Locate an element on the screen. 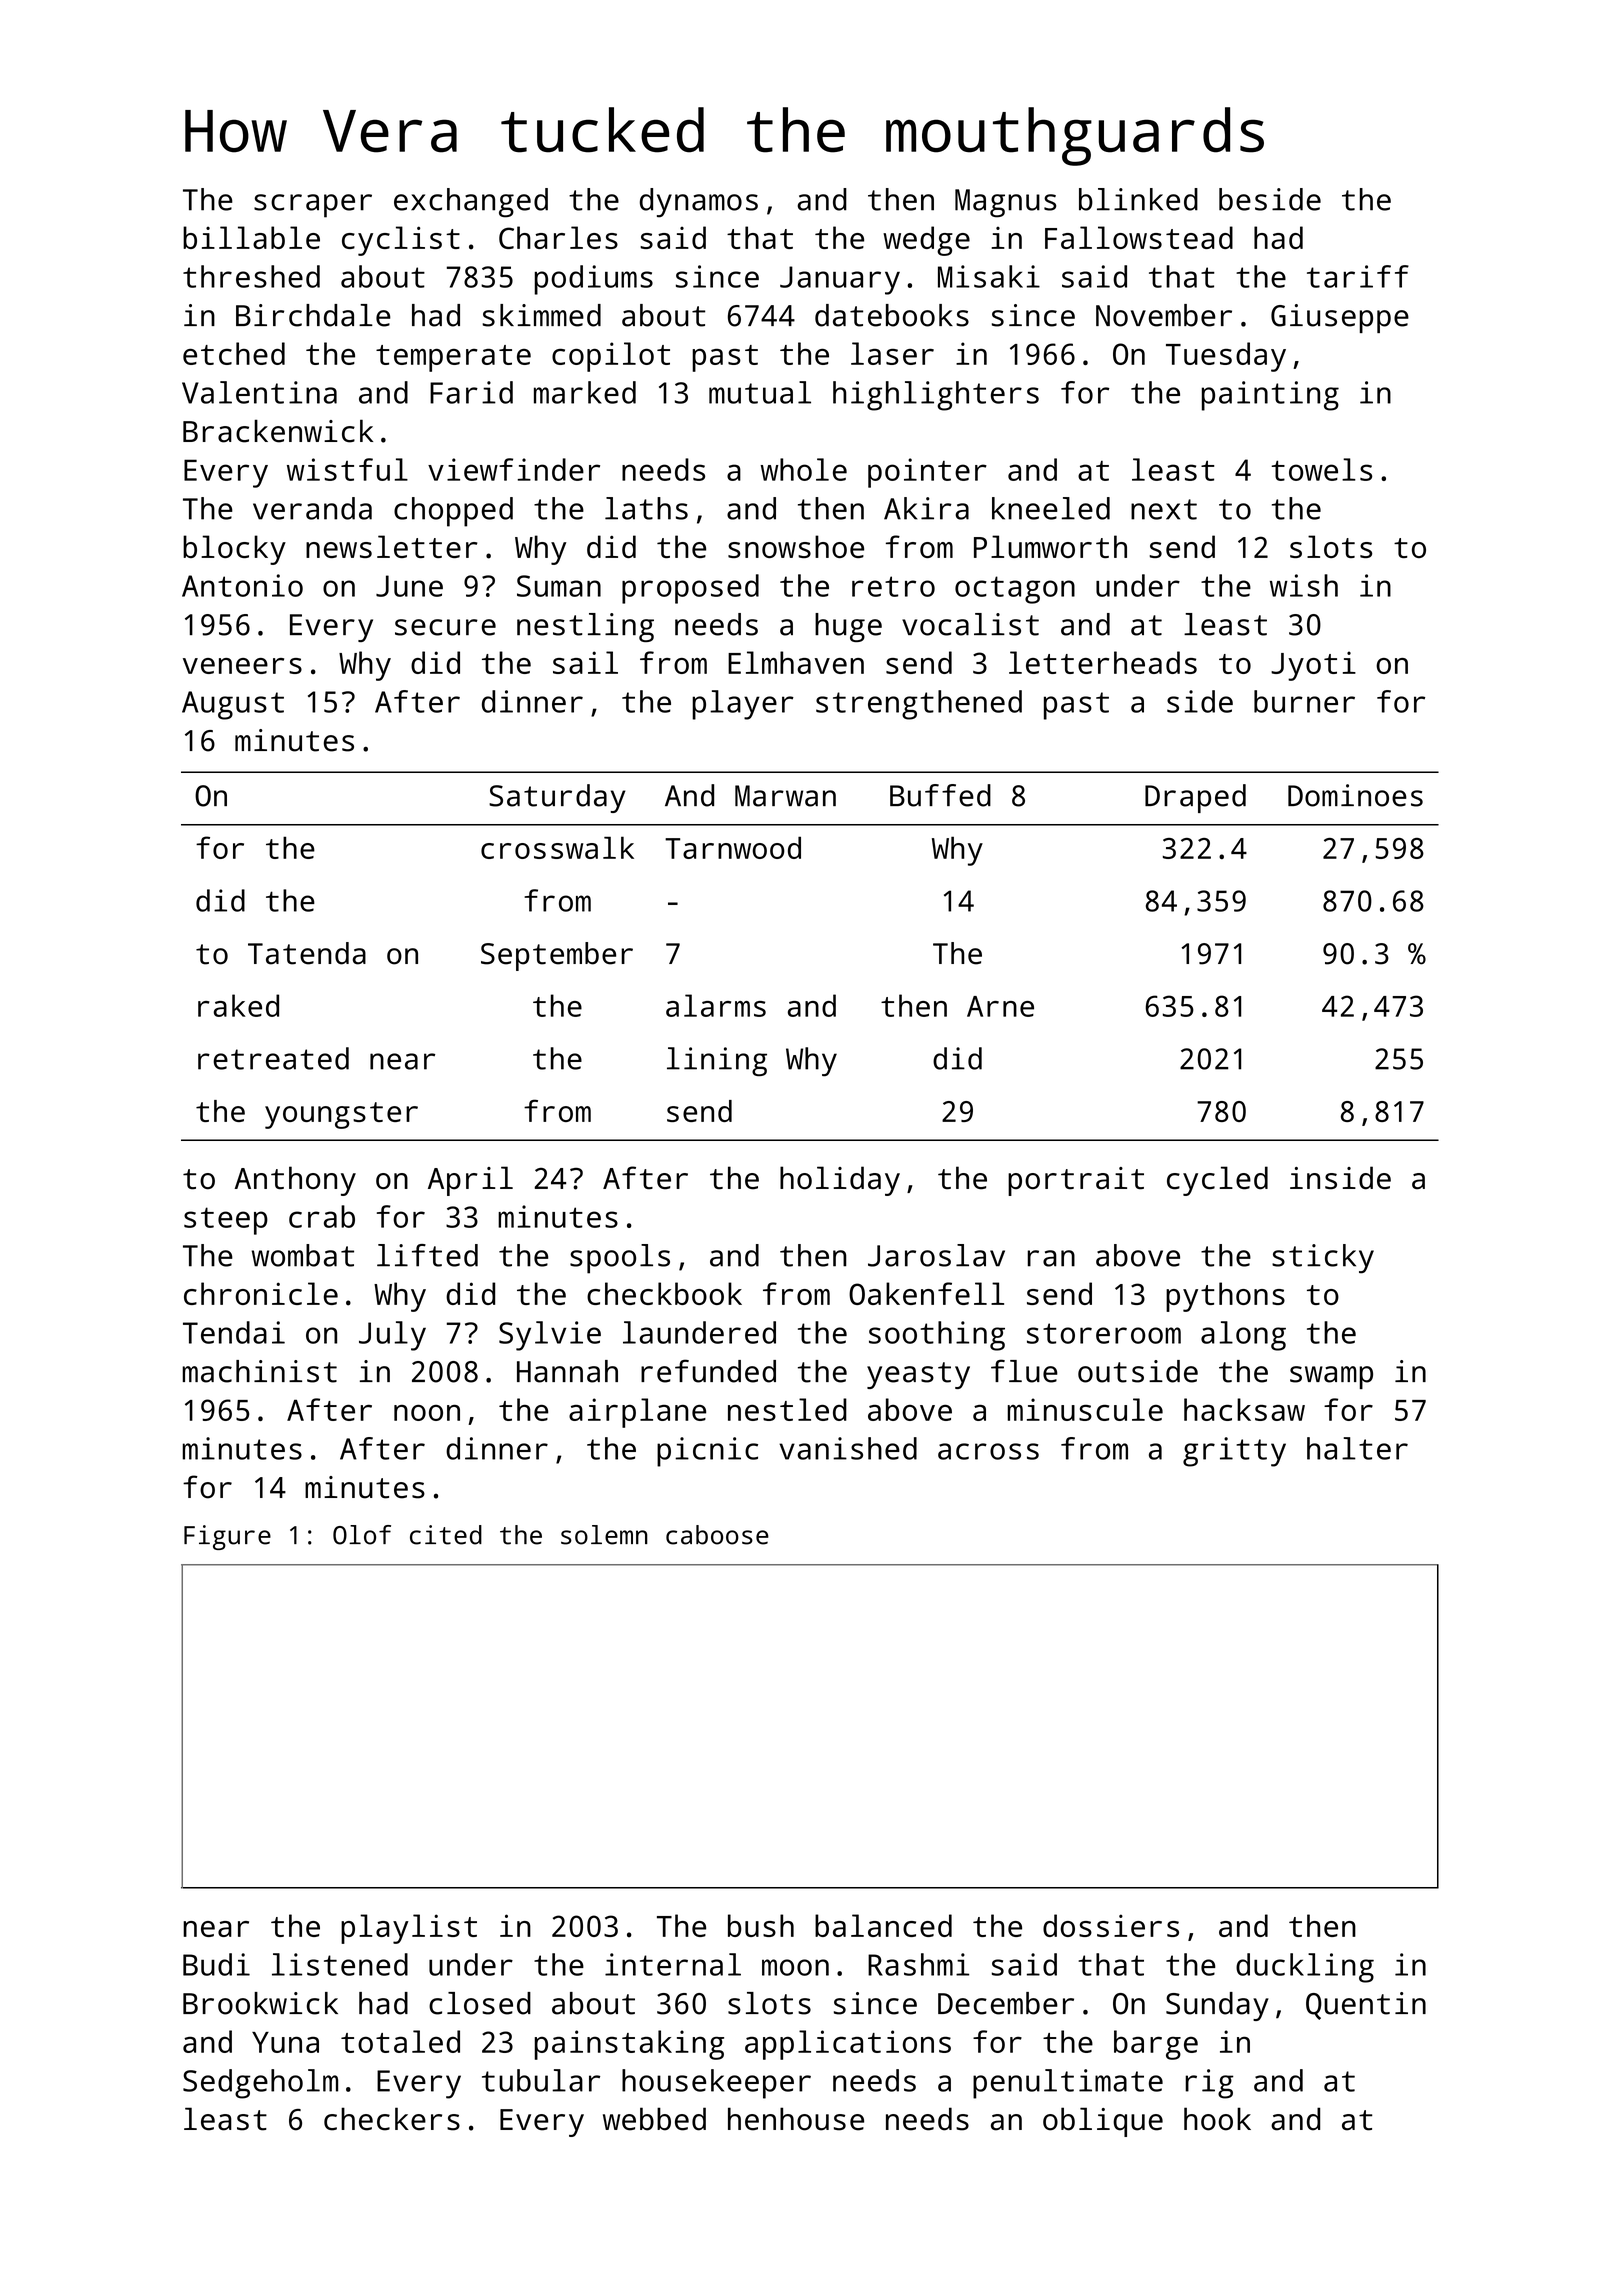 This screenshot has height=2292, width=1620. blinked is located at coordinates (1138, 199).
